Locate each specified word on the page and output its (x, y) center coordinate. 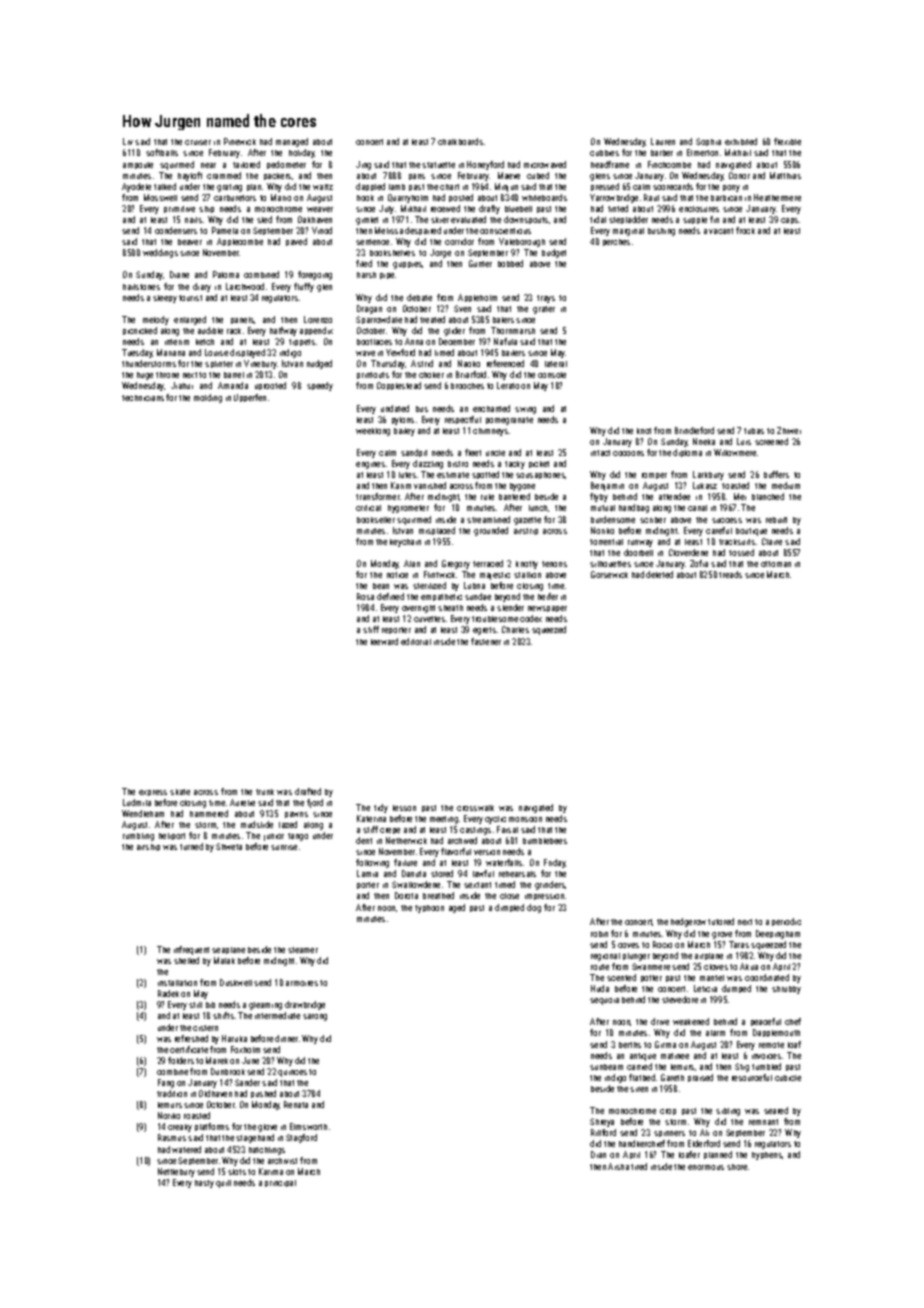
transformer (378, 496)
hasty (204, 1184)
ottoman (776, 564)
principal (280, 1183)
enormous (706, 1167)
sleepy (165, 299)
